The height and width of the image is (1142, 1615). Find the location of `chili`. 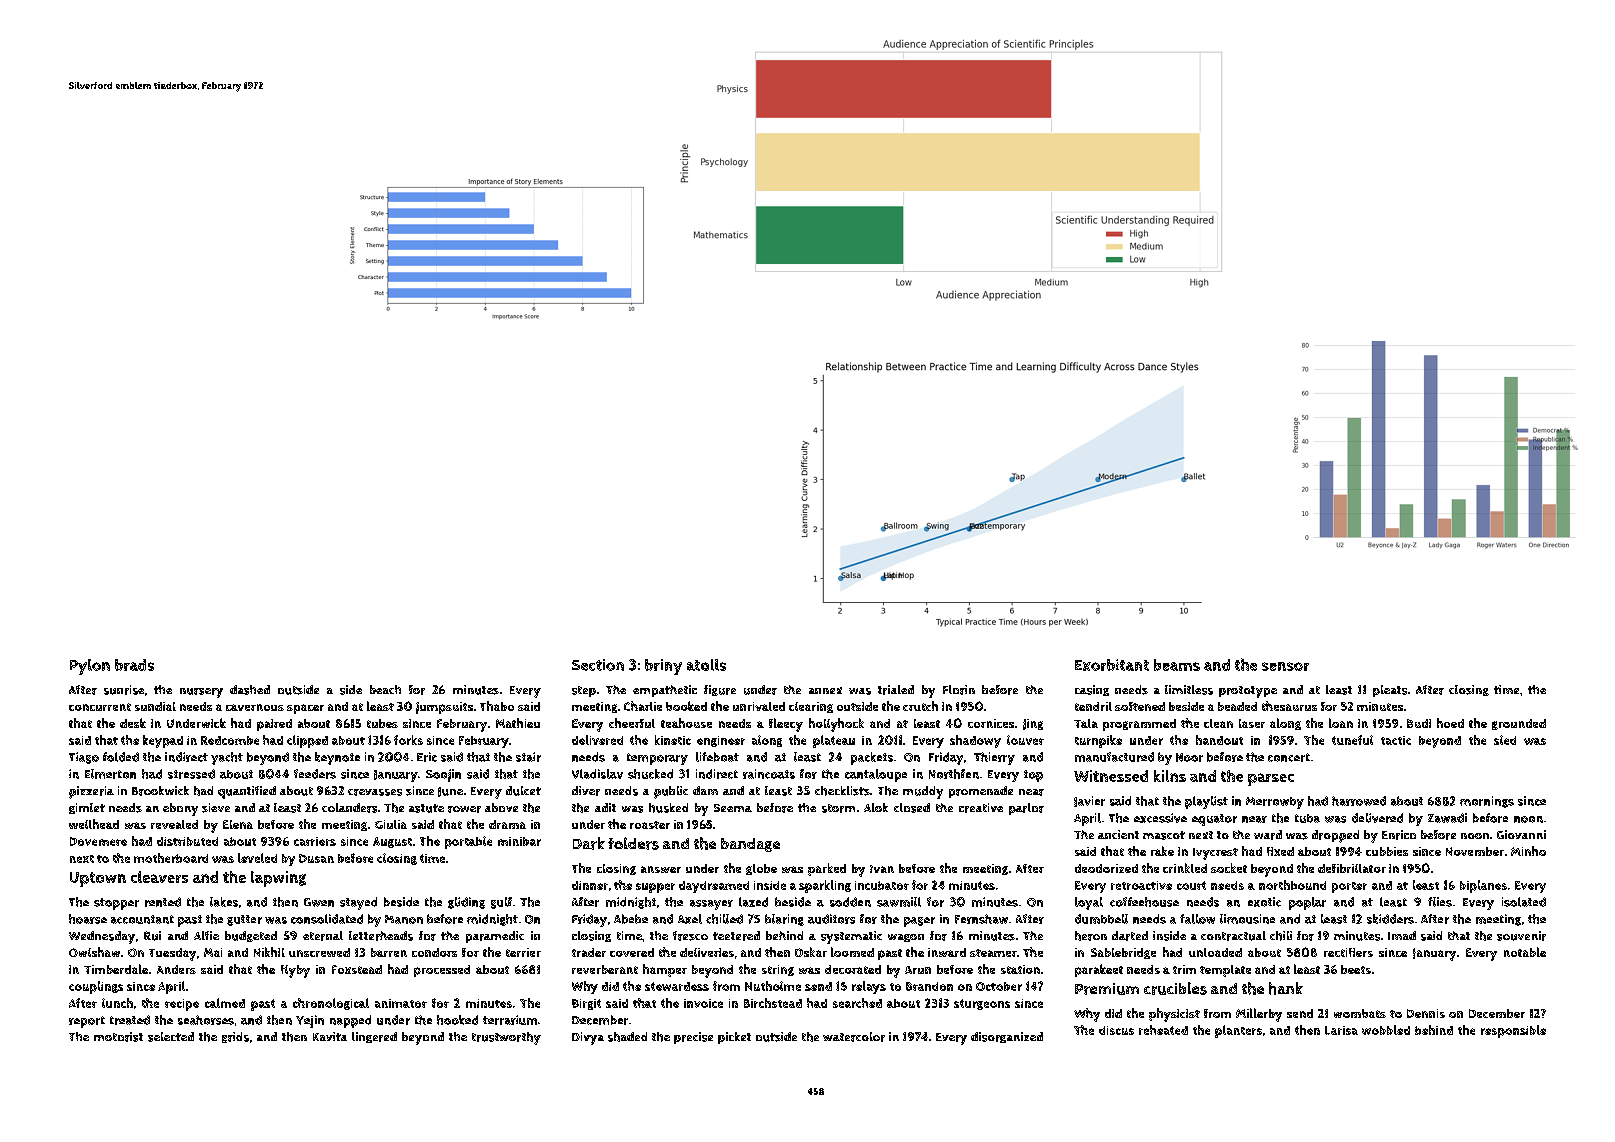

chili is located at coordinates (1281, 936).
